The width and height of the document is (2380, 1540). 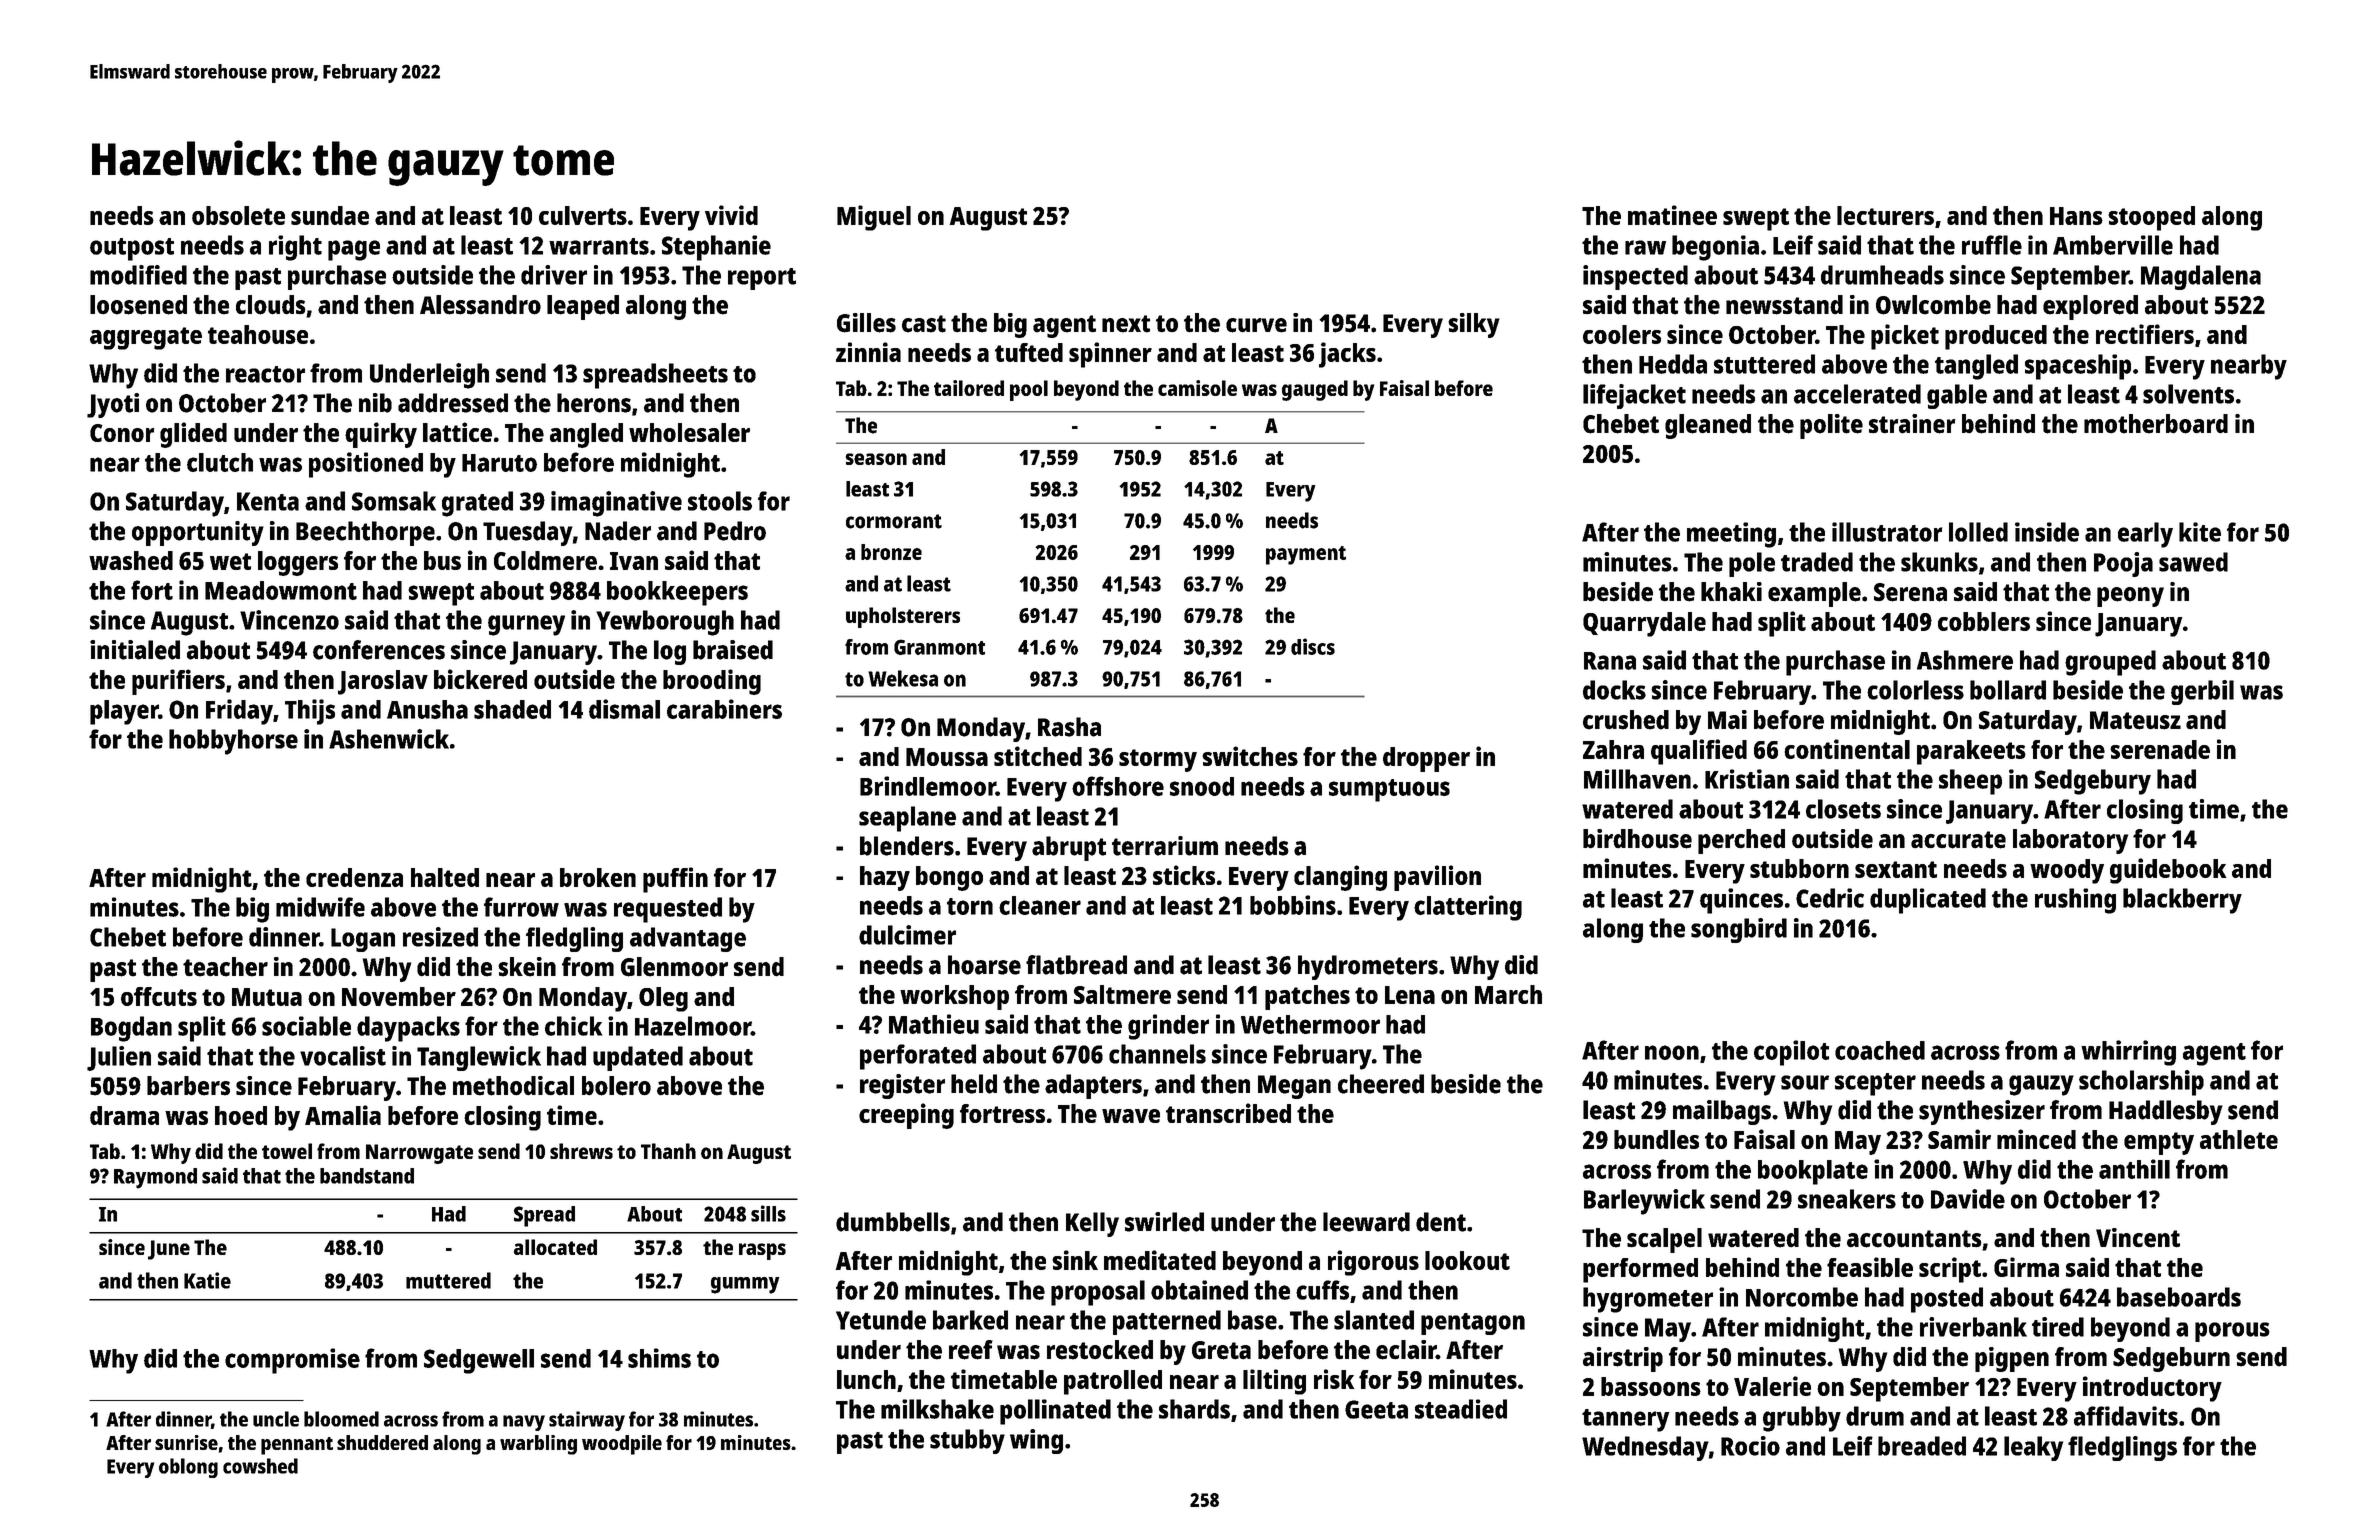 What do you see at coordinates (1905, 337) in the document?
I see `picket` at bounding box center [1905, 337].
